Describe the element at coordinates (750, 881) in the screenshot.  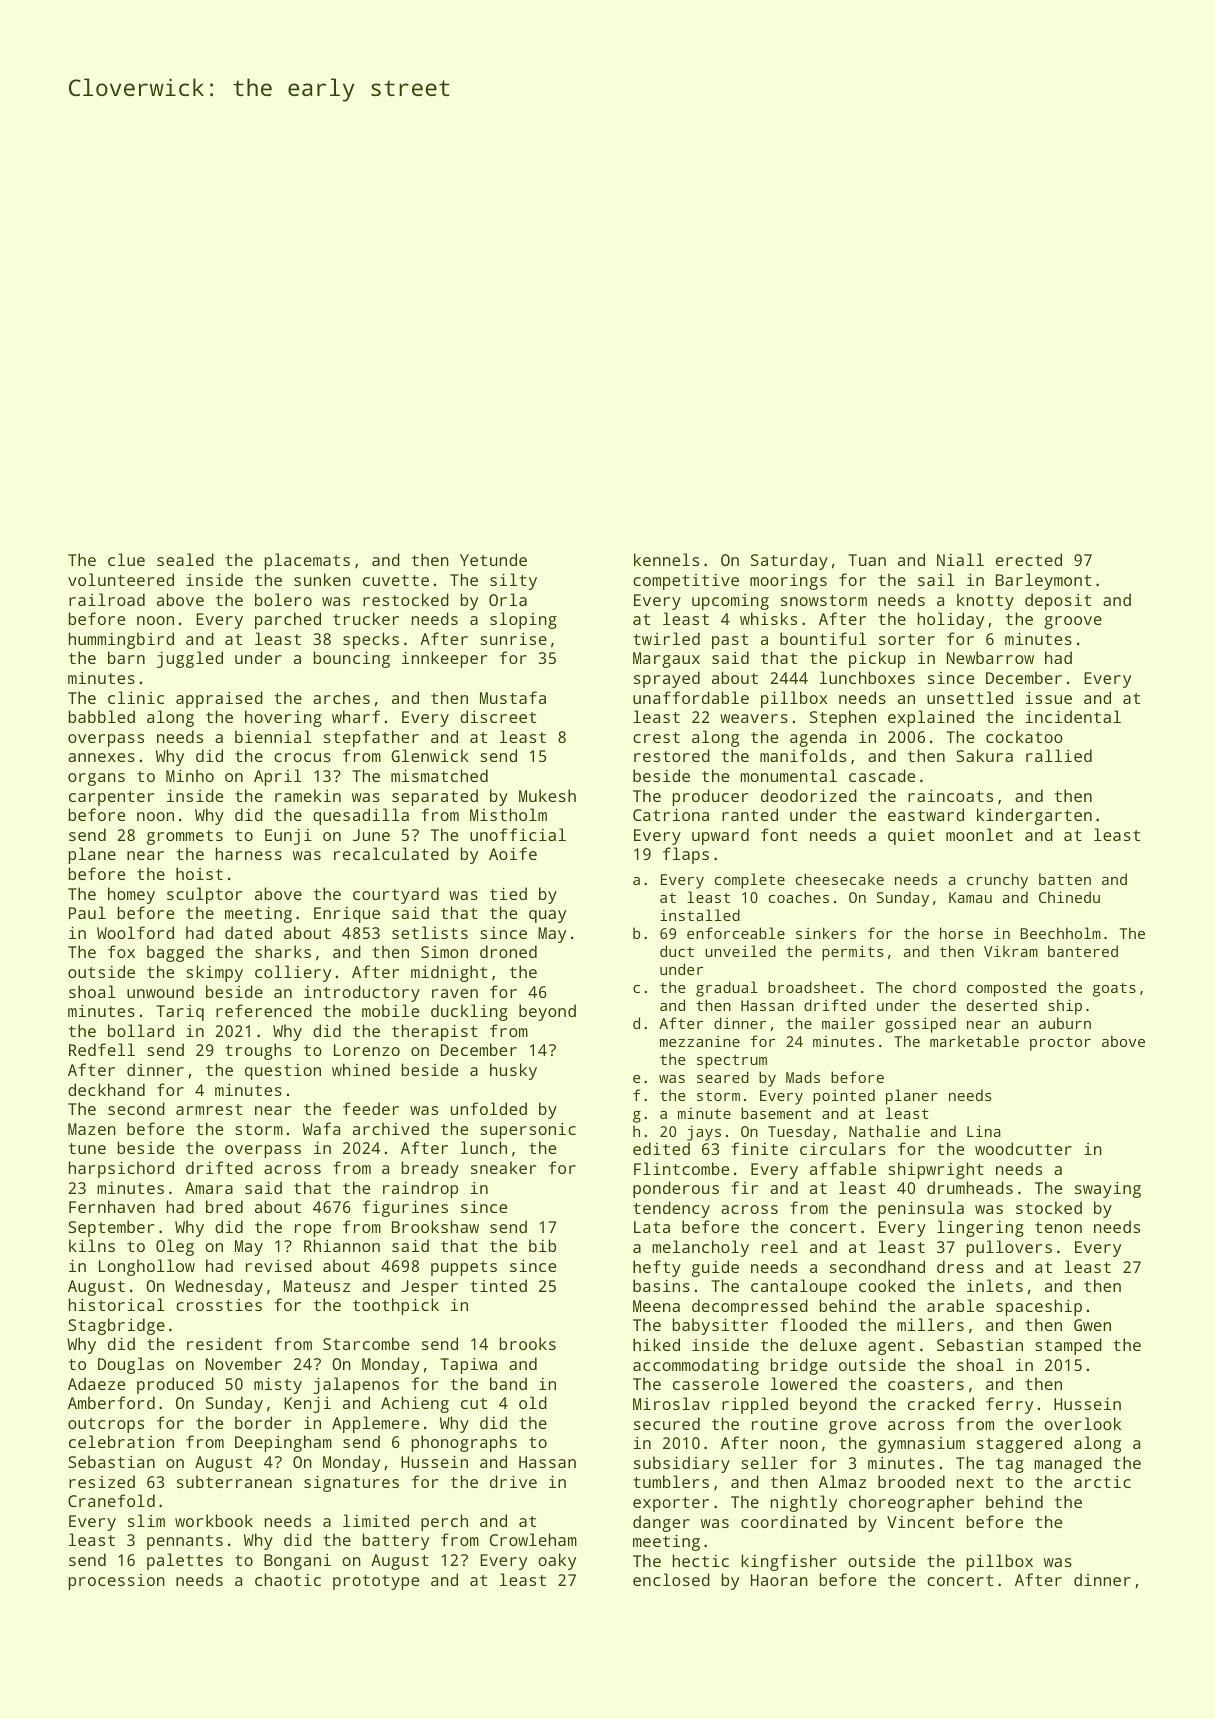
I see `complete` at that location.
